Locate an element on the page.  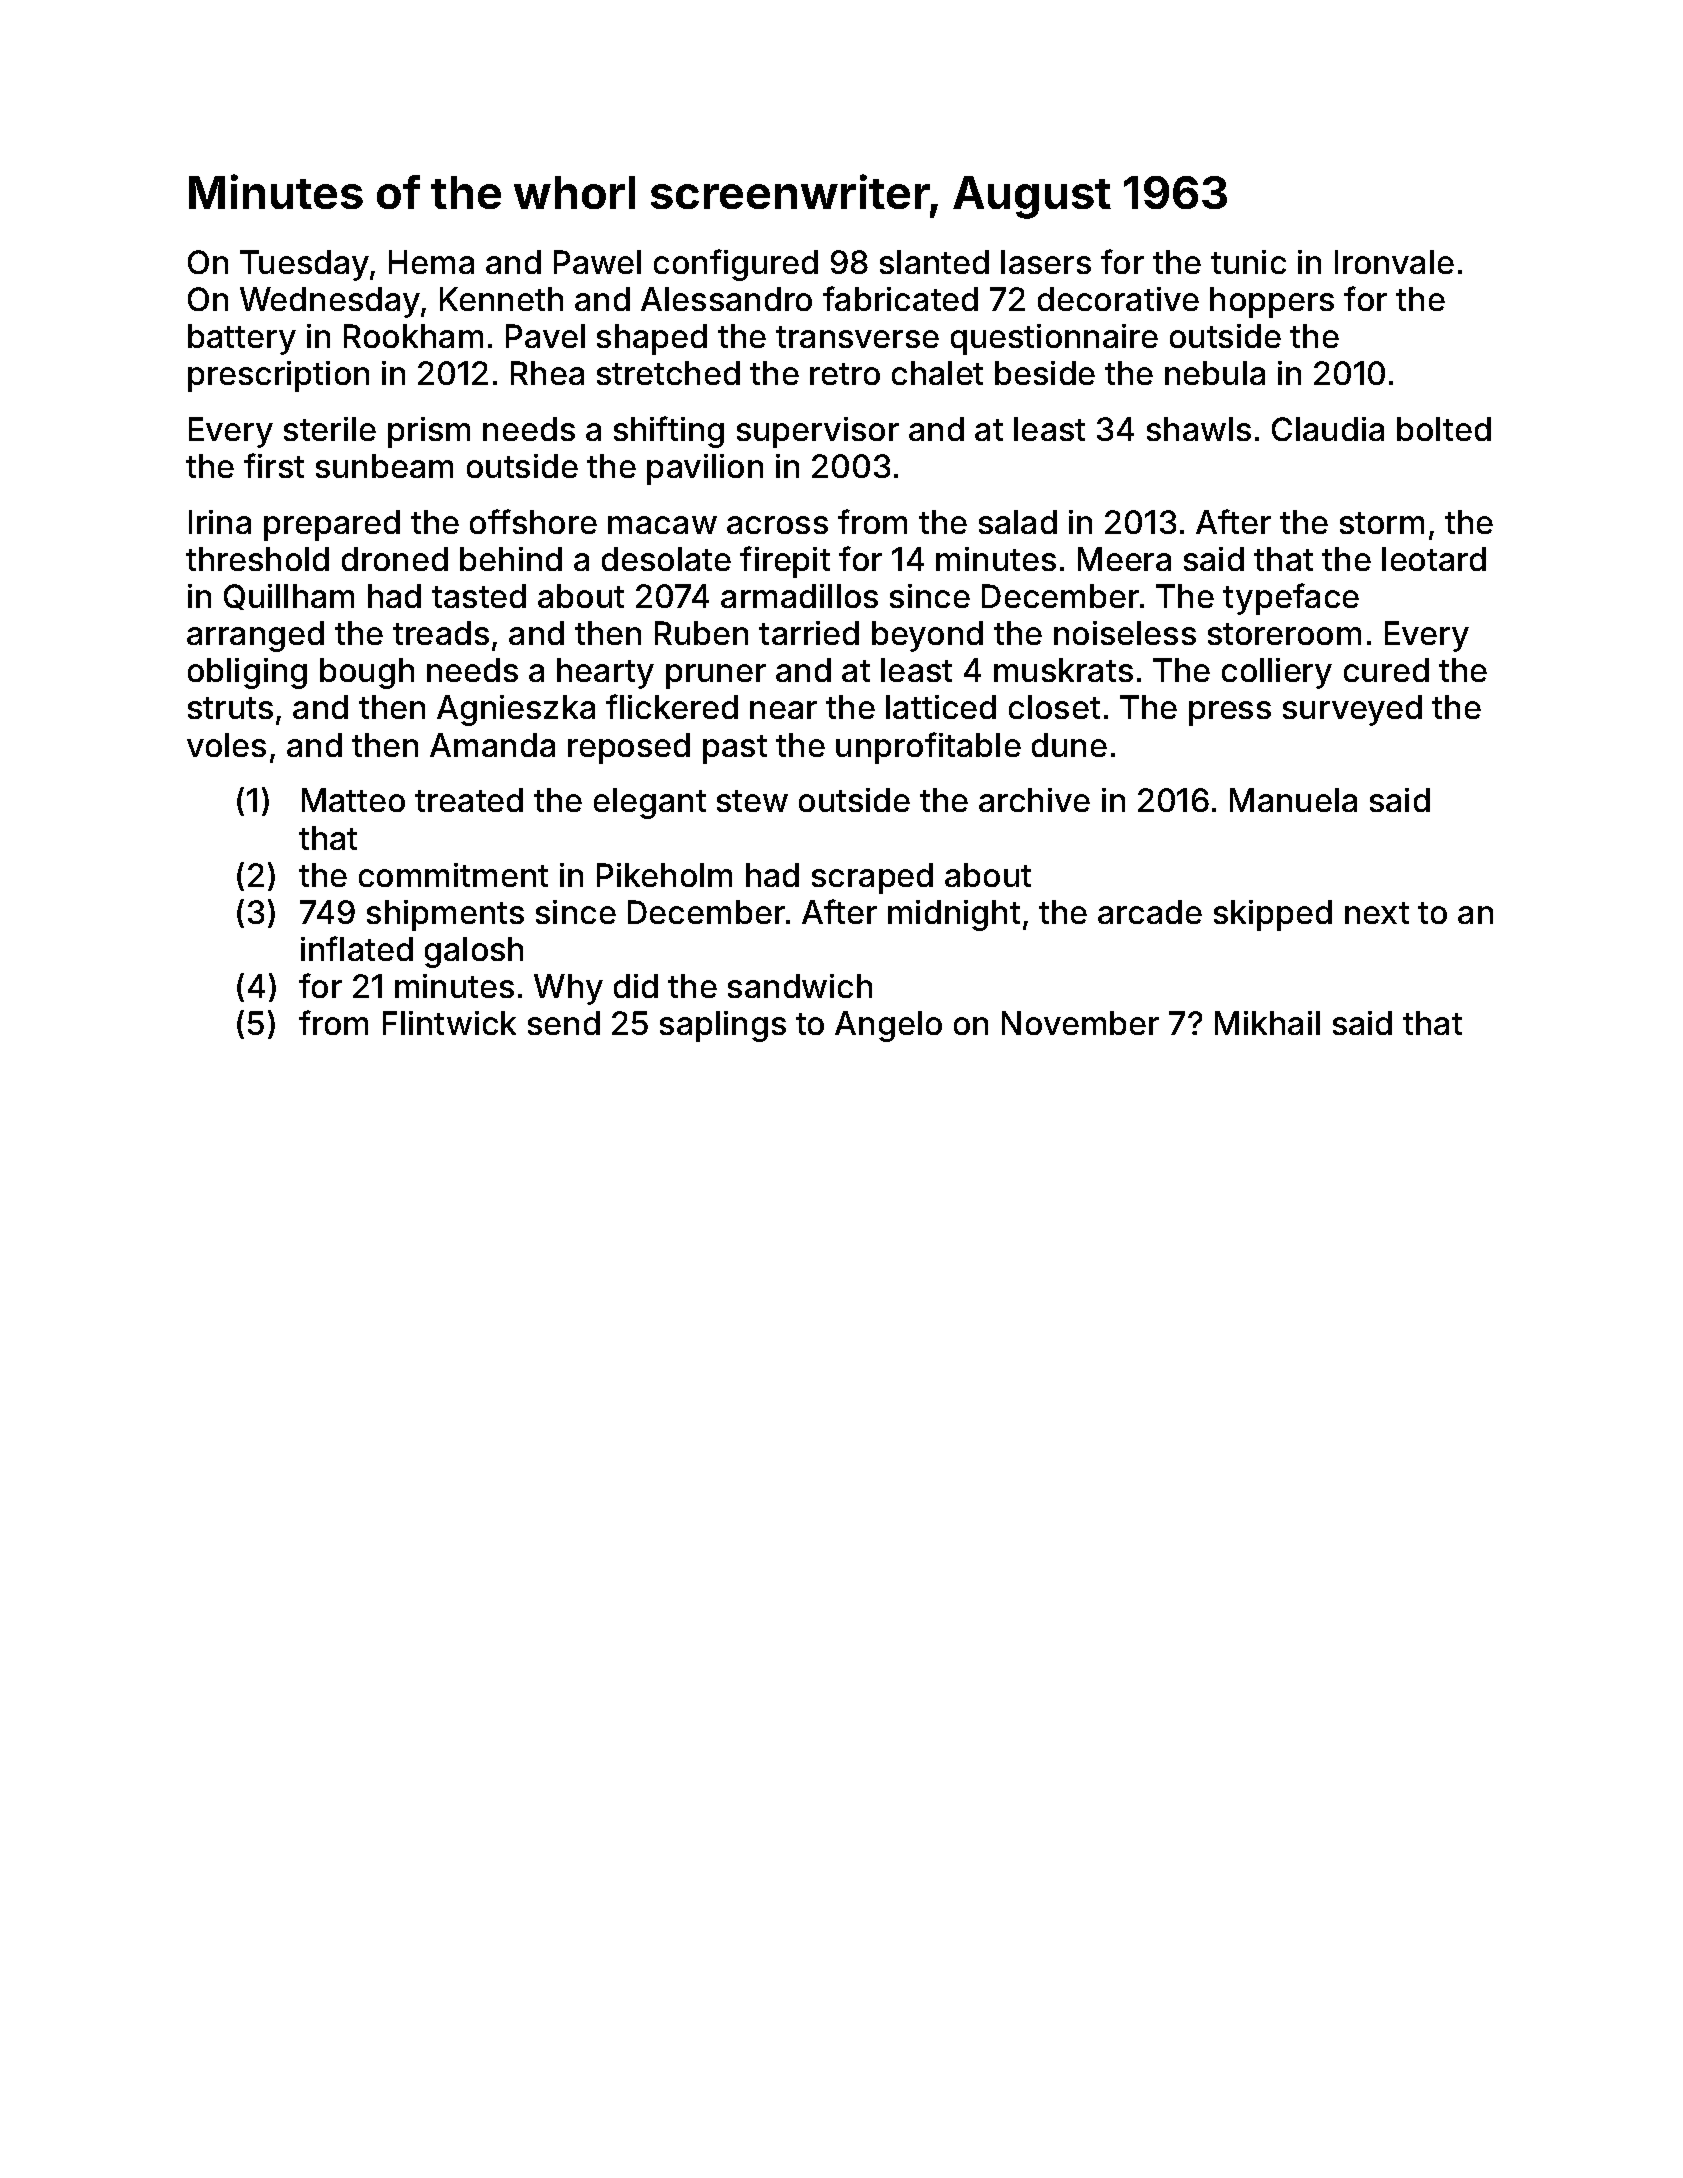
across is located at coordinates (777, 525).
